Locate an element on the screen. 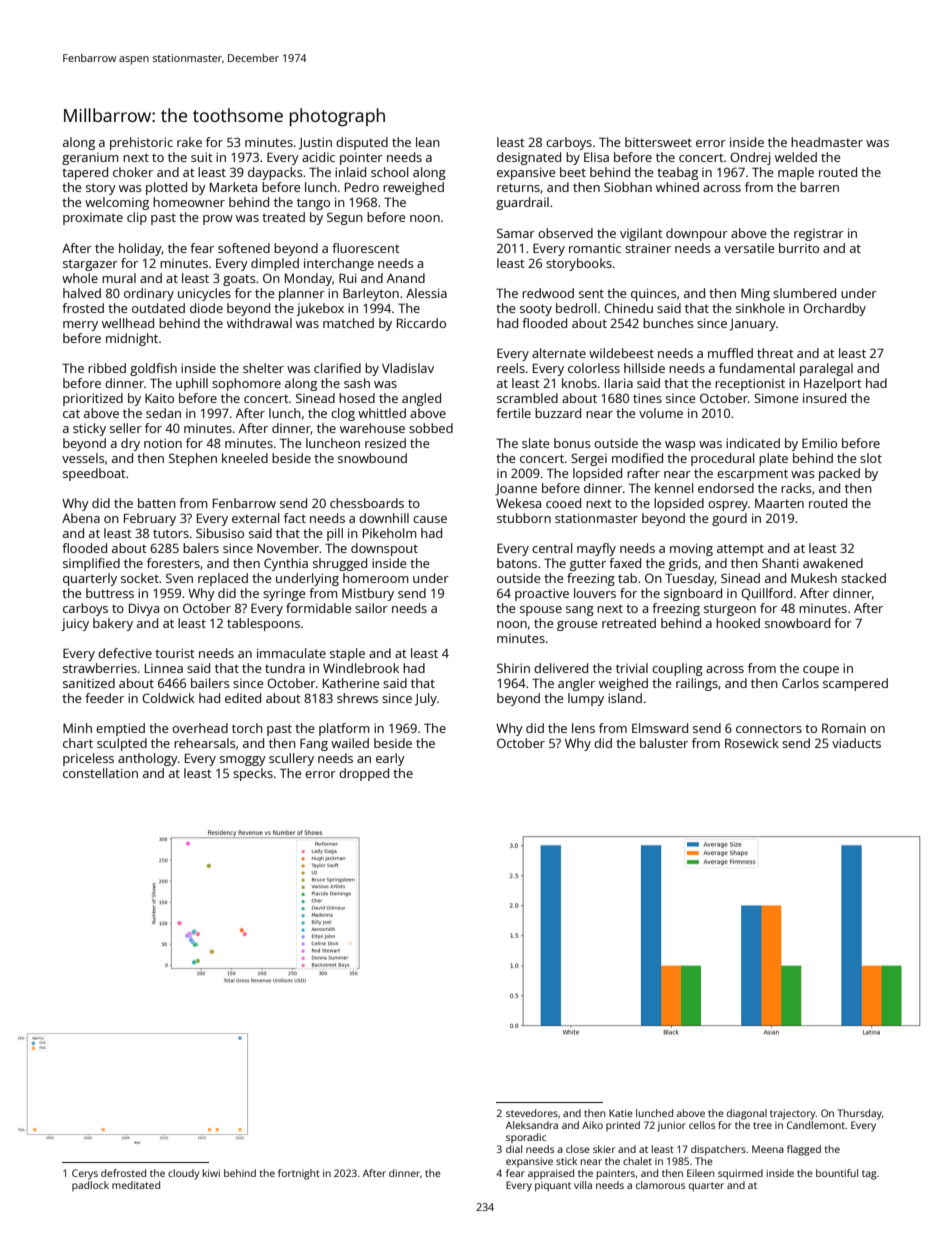  dropped is located at coordinates (364, 774).
